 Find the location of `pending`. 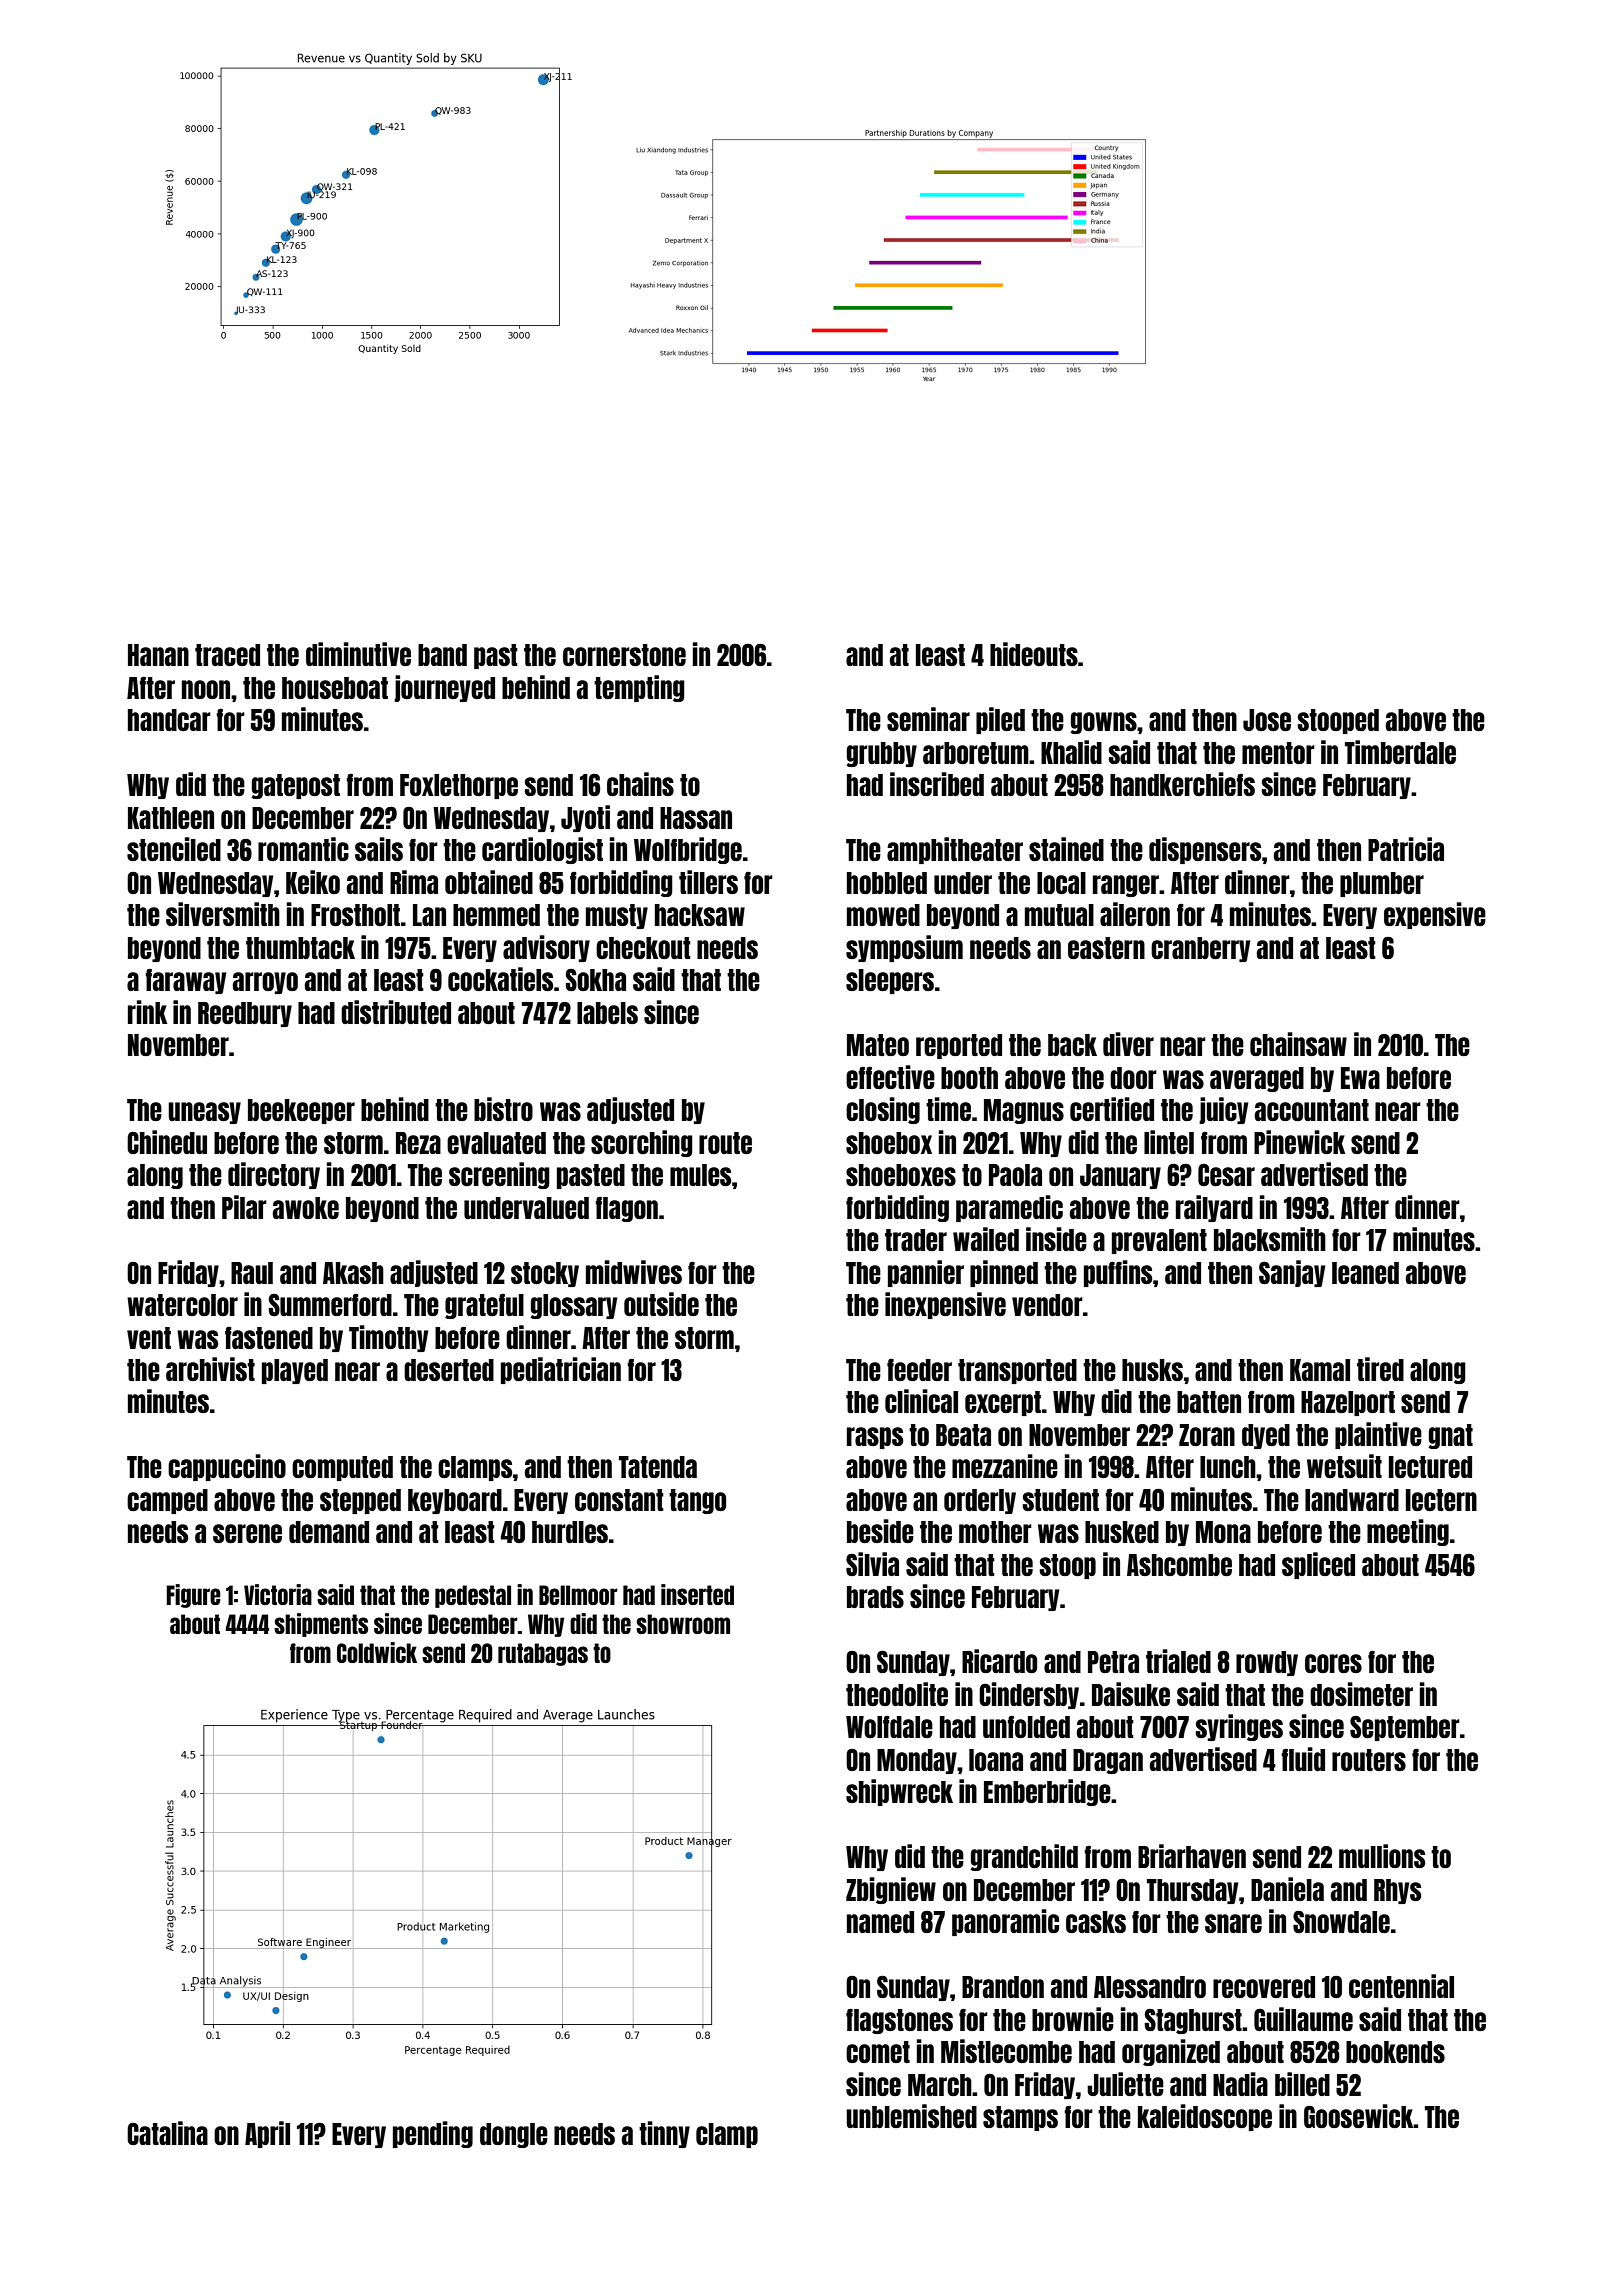

pending is located at coordinates (433, 2134).
